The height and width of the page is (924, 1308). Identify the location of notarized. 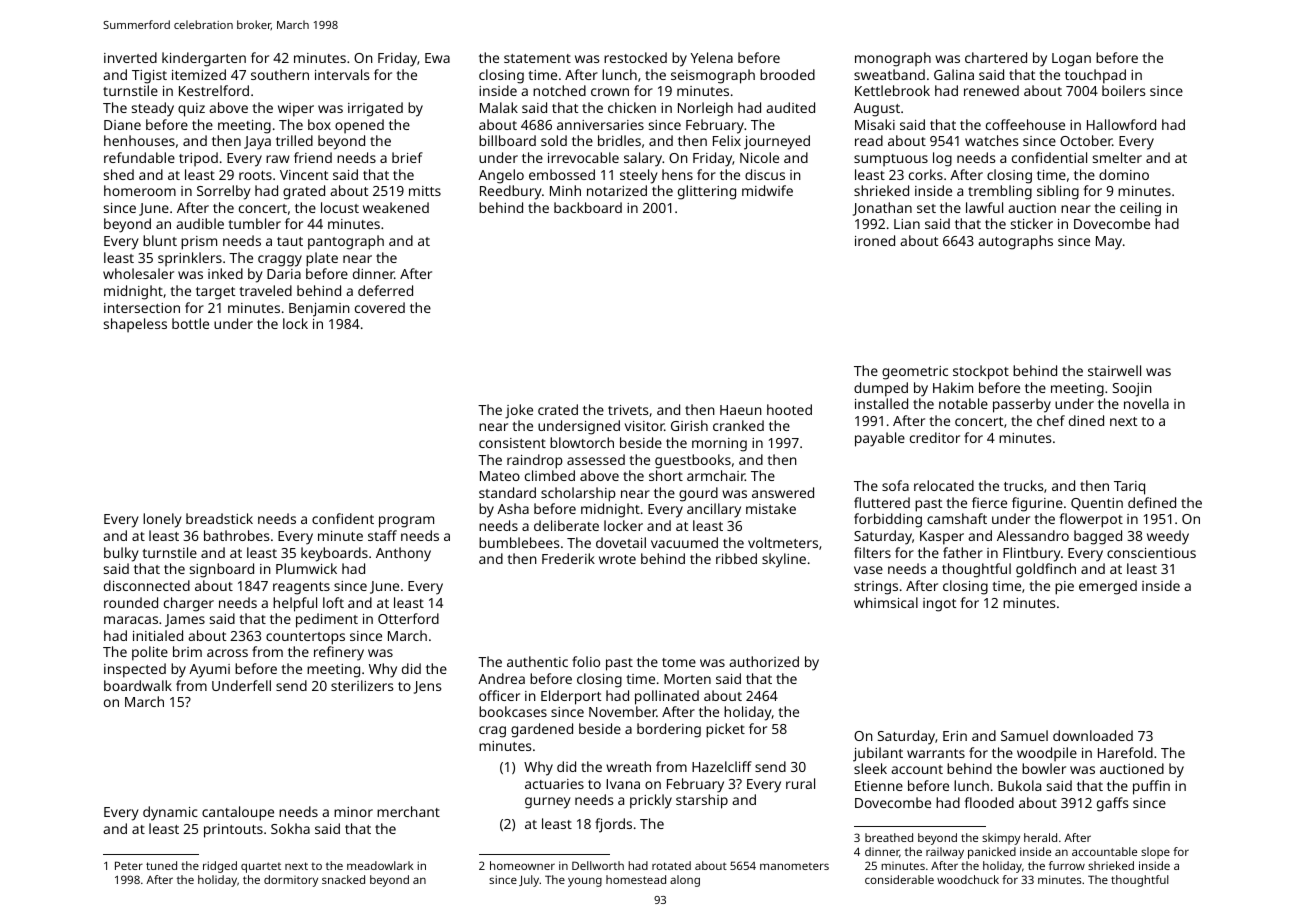
(617, 190).
